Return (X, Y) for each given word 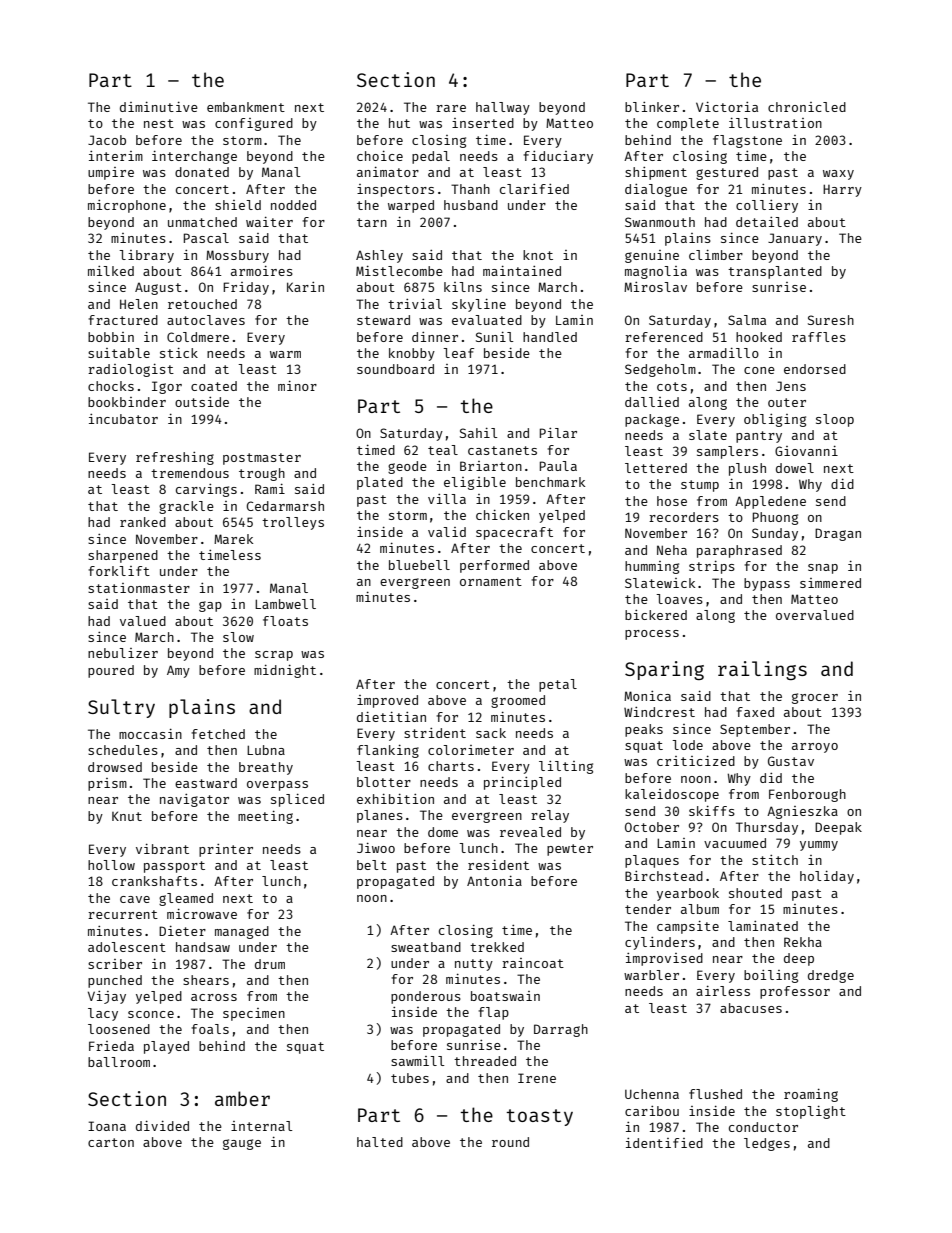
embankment (246, 107)
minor (297, 385)
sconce (151, 1014)
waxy (838, 175)
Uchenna (652, 1094)
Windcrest (659, 712)
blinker (652, 107)
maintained (522, 270)
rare (451, 108)
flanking (388, 751)
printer (226, 850)
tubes (410, 1078)
